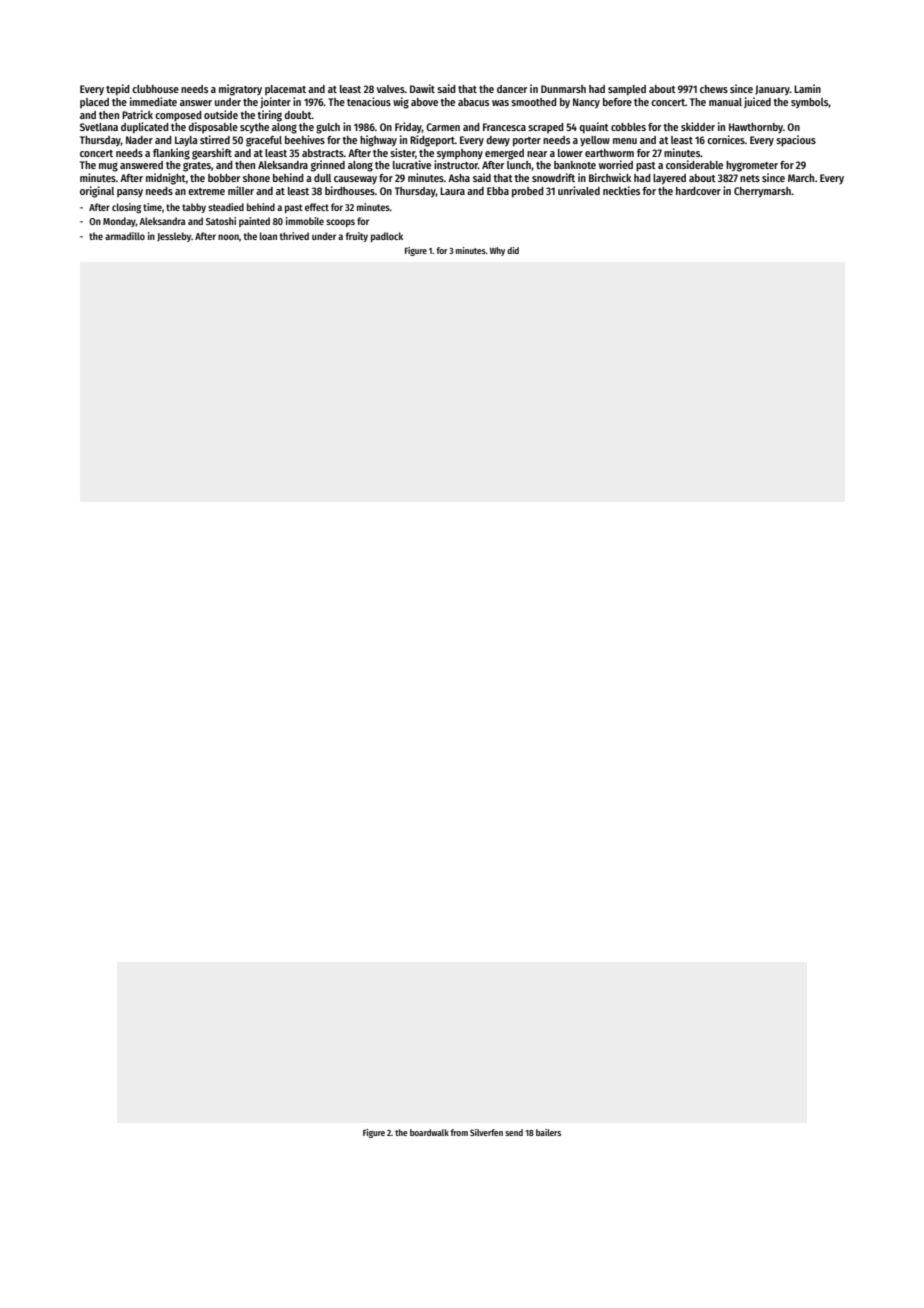  Describe the element at coordinates (186, 141) in the page. I see `Layla` at that location.
